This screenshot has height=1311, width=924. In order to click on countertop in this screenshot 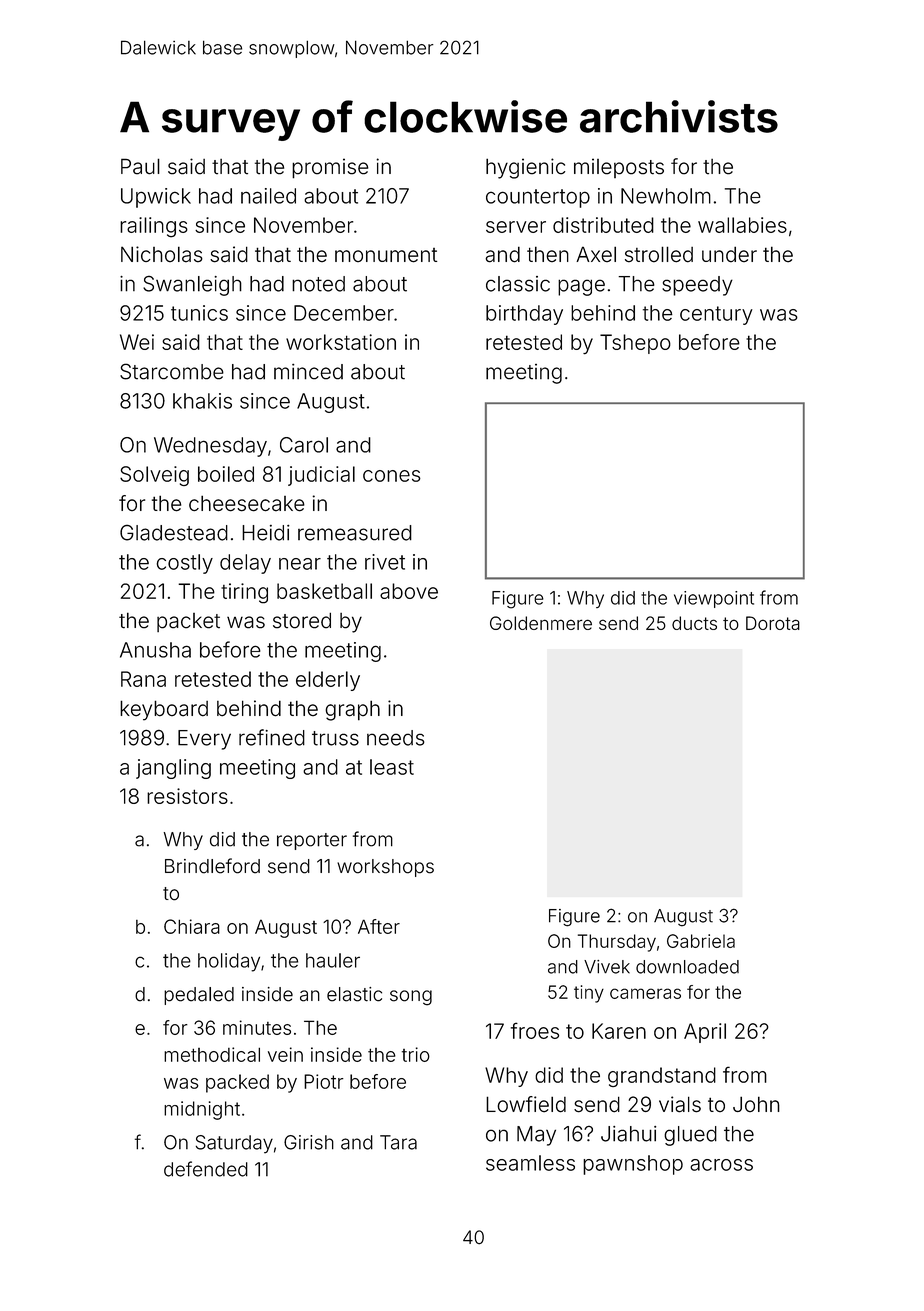, I will do `click(538, 198)`.
